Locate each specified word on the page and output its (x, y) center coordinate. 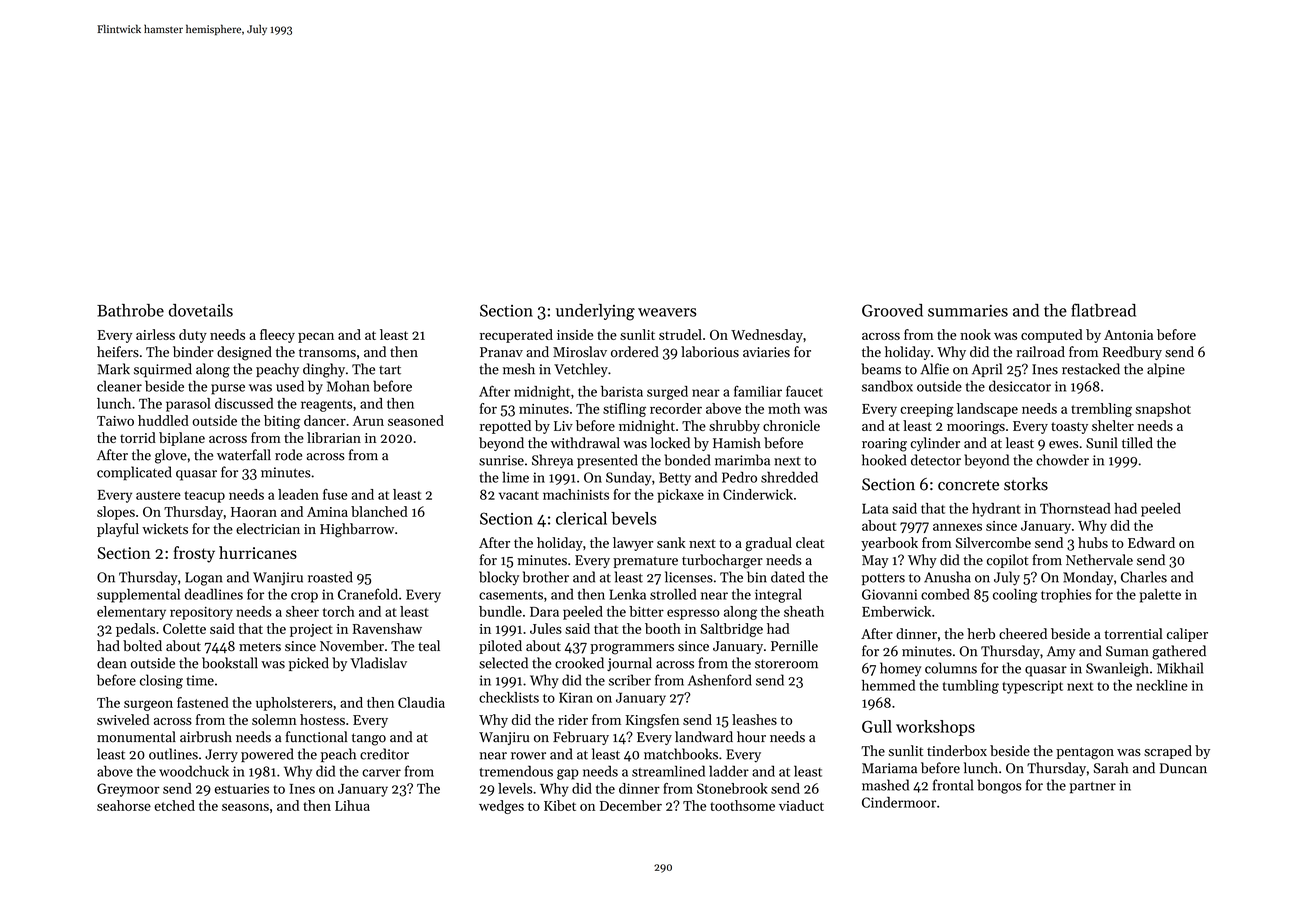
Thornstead (1075, 508)
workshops (935, 728)
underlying (595, 312)
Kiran (576, 697)
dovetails (201, 310)
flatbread (1103, 310)
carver (381, 773)
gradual (769, 544)
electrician (268, 529)
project (311, 630)
